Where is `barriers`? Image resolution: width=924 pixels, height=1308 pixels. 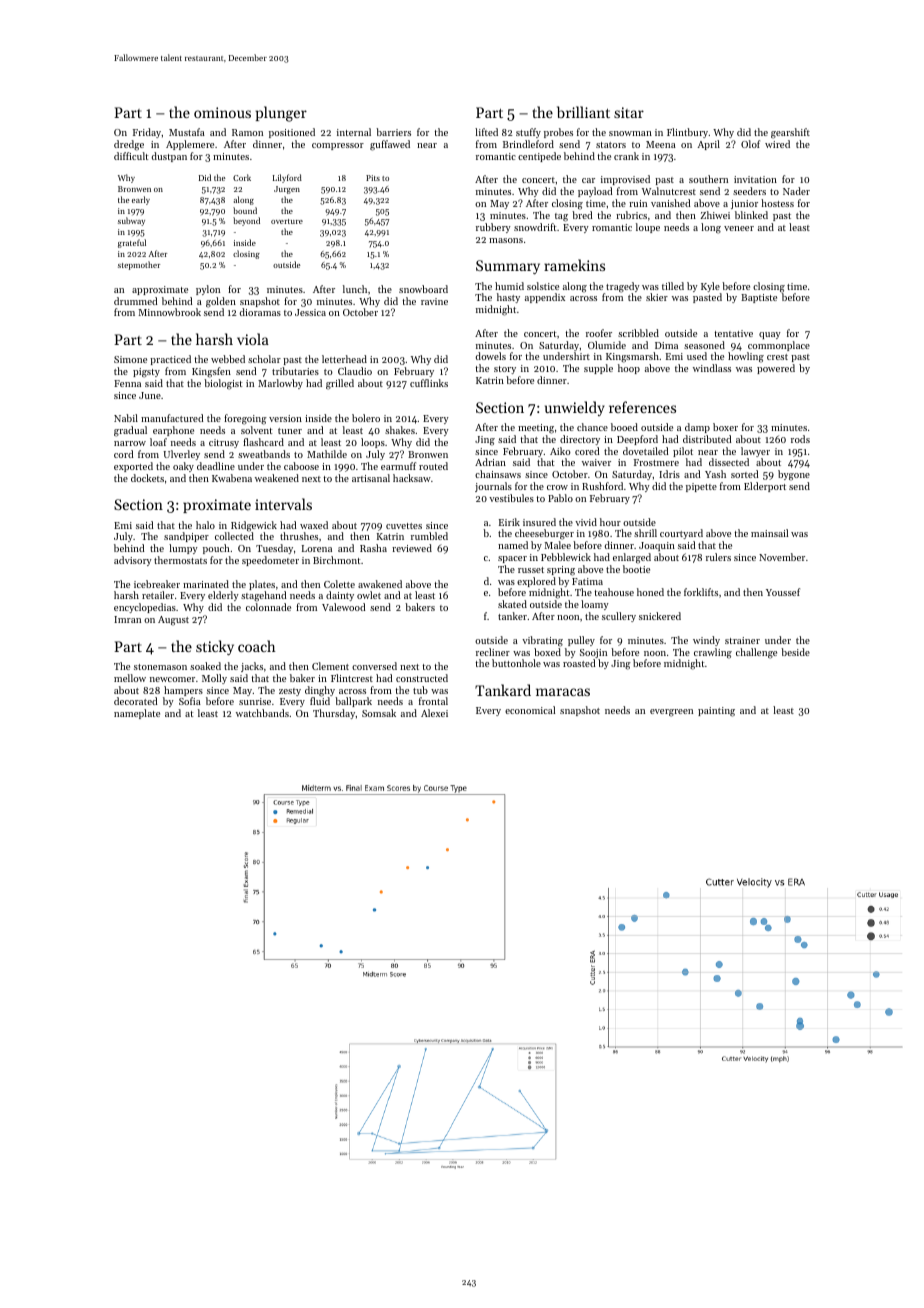
barriers is located at coordinates (393, 132).
